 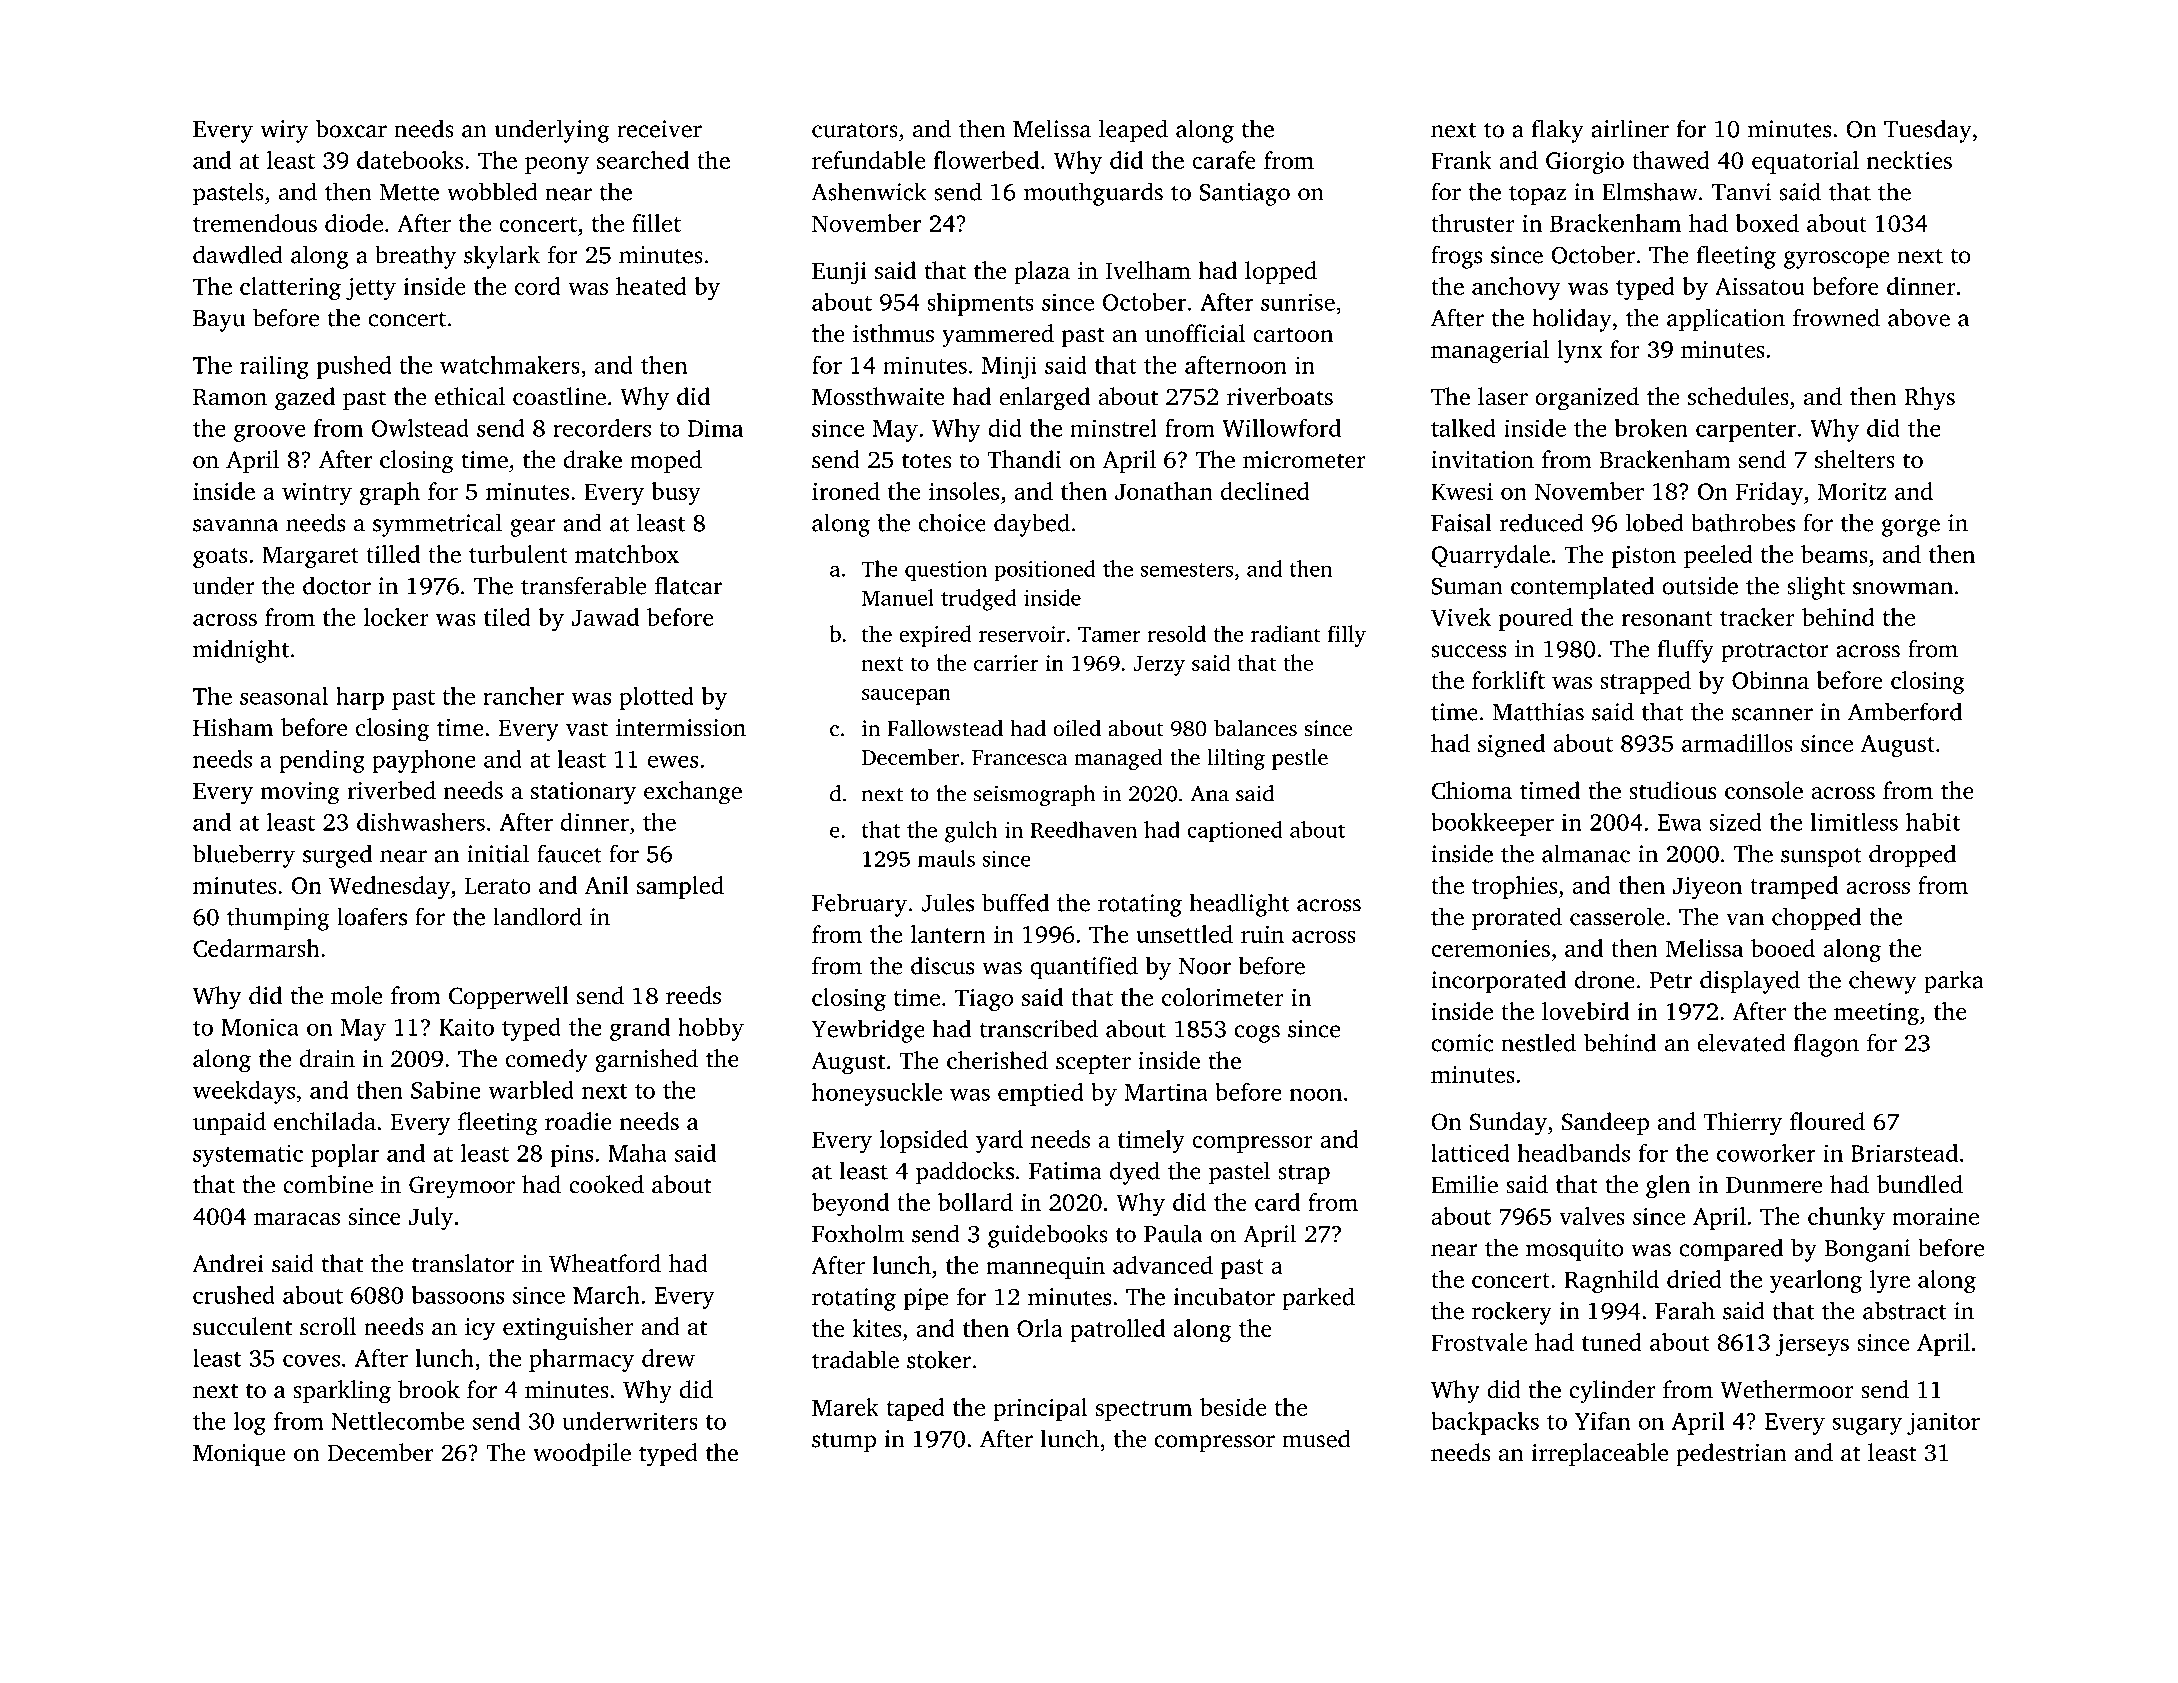 I want to click on spectrum, so click(x=1144, y=1411).
